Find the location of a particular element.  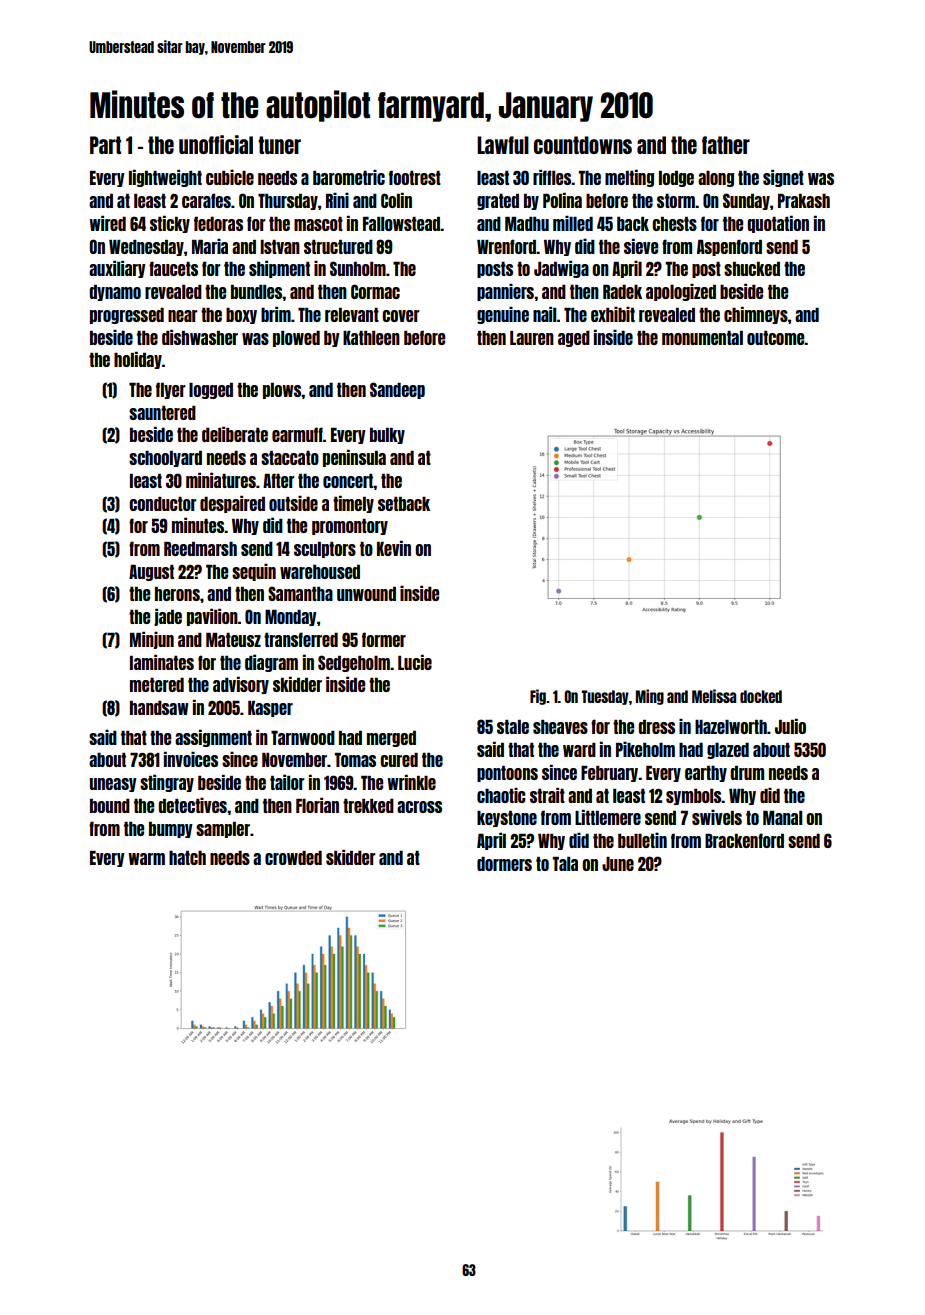

Cormac is located at coordinates (375, 291).
